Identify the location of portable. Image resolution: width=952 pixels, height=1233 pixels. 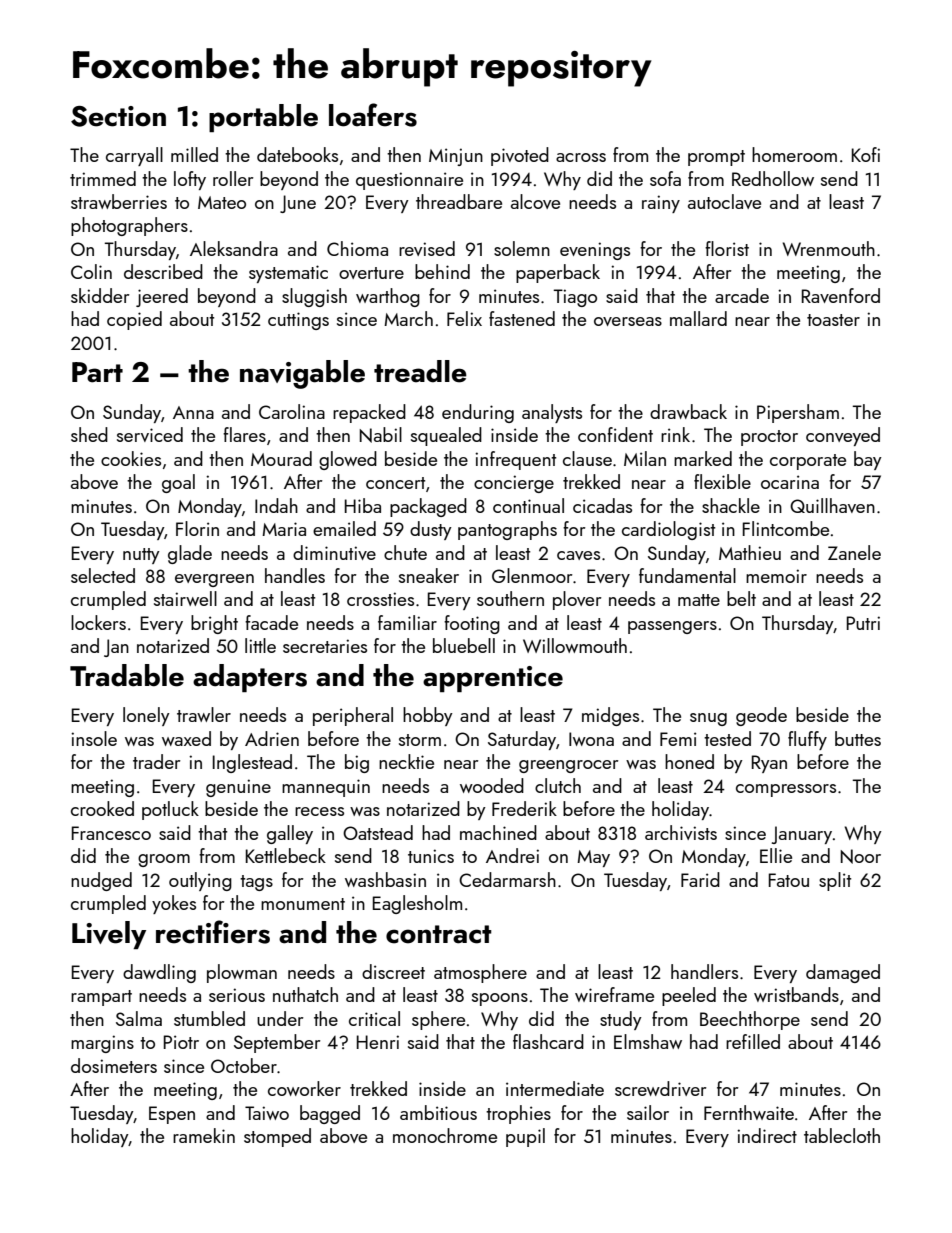
(263, 118).
